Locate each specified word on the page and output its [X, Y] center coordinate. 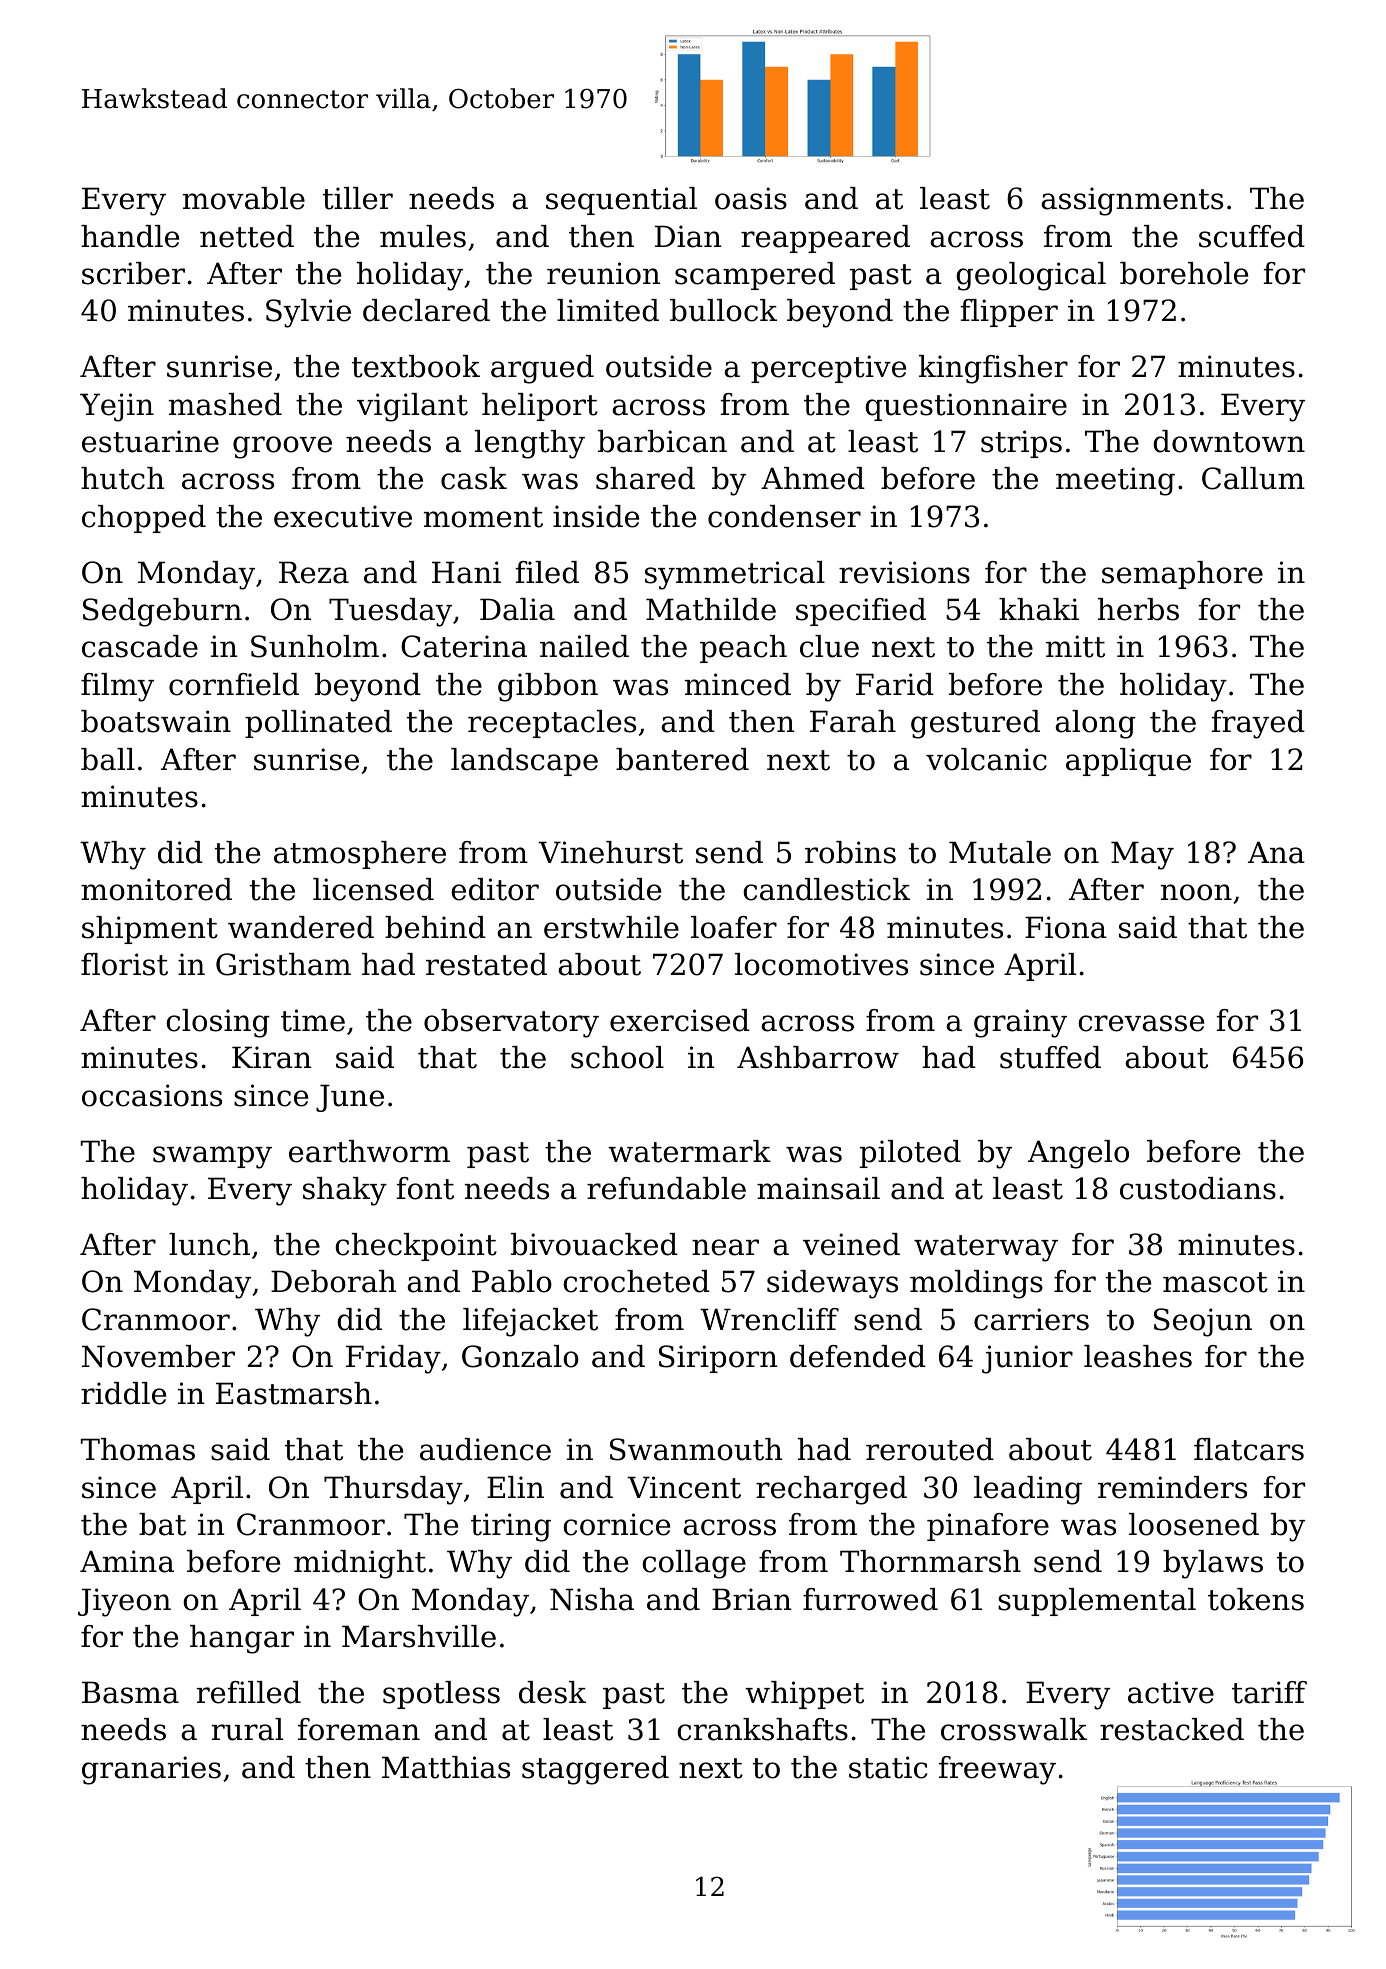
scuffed [1252, 236]
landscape [524, 762]
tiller [358, 198]
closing [218, 1023]
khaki [1039, 609]
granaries [151, 1770]
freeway [997, 1770]
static [888, 1767]
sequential [621, 201]
